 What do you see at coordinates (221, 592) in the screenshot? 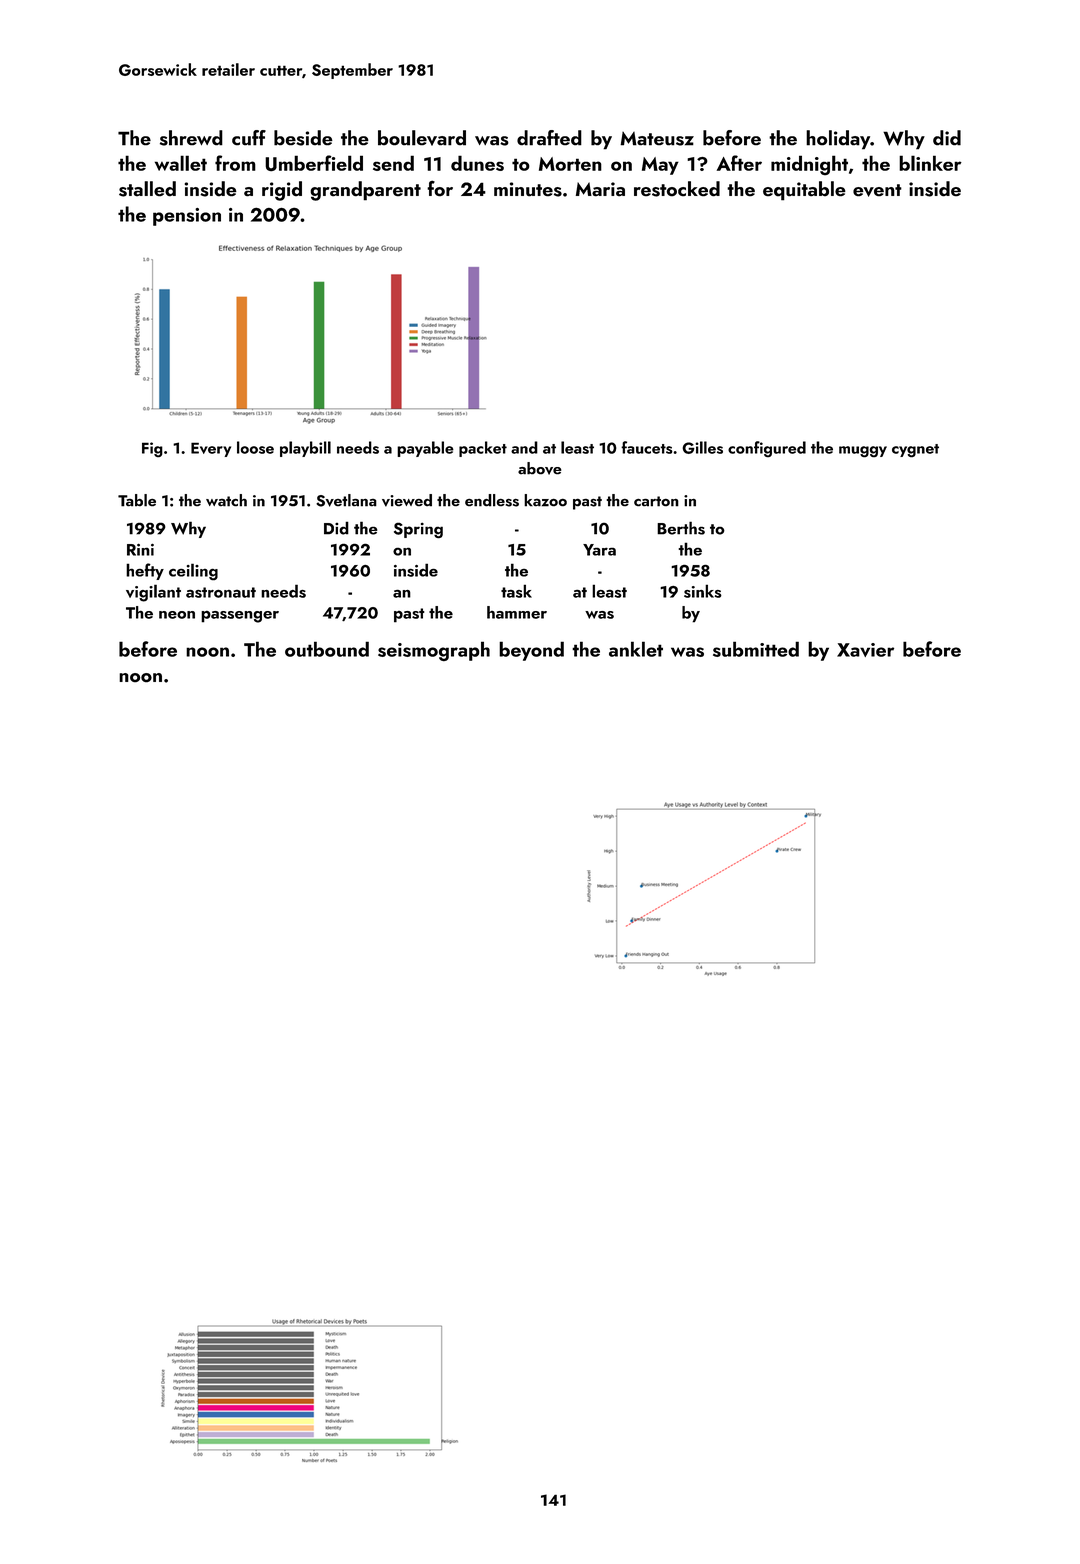
I see `astronaut` at bounding box center [221, 592].
